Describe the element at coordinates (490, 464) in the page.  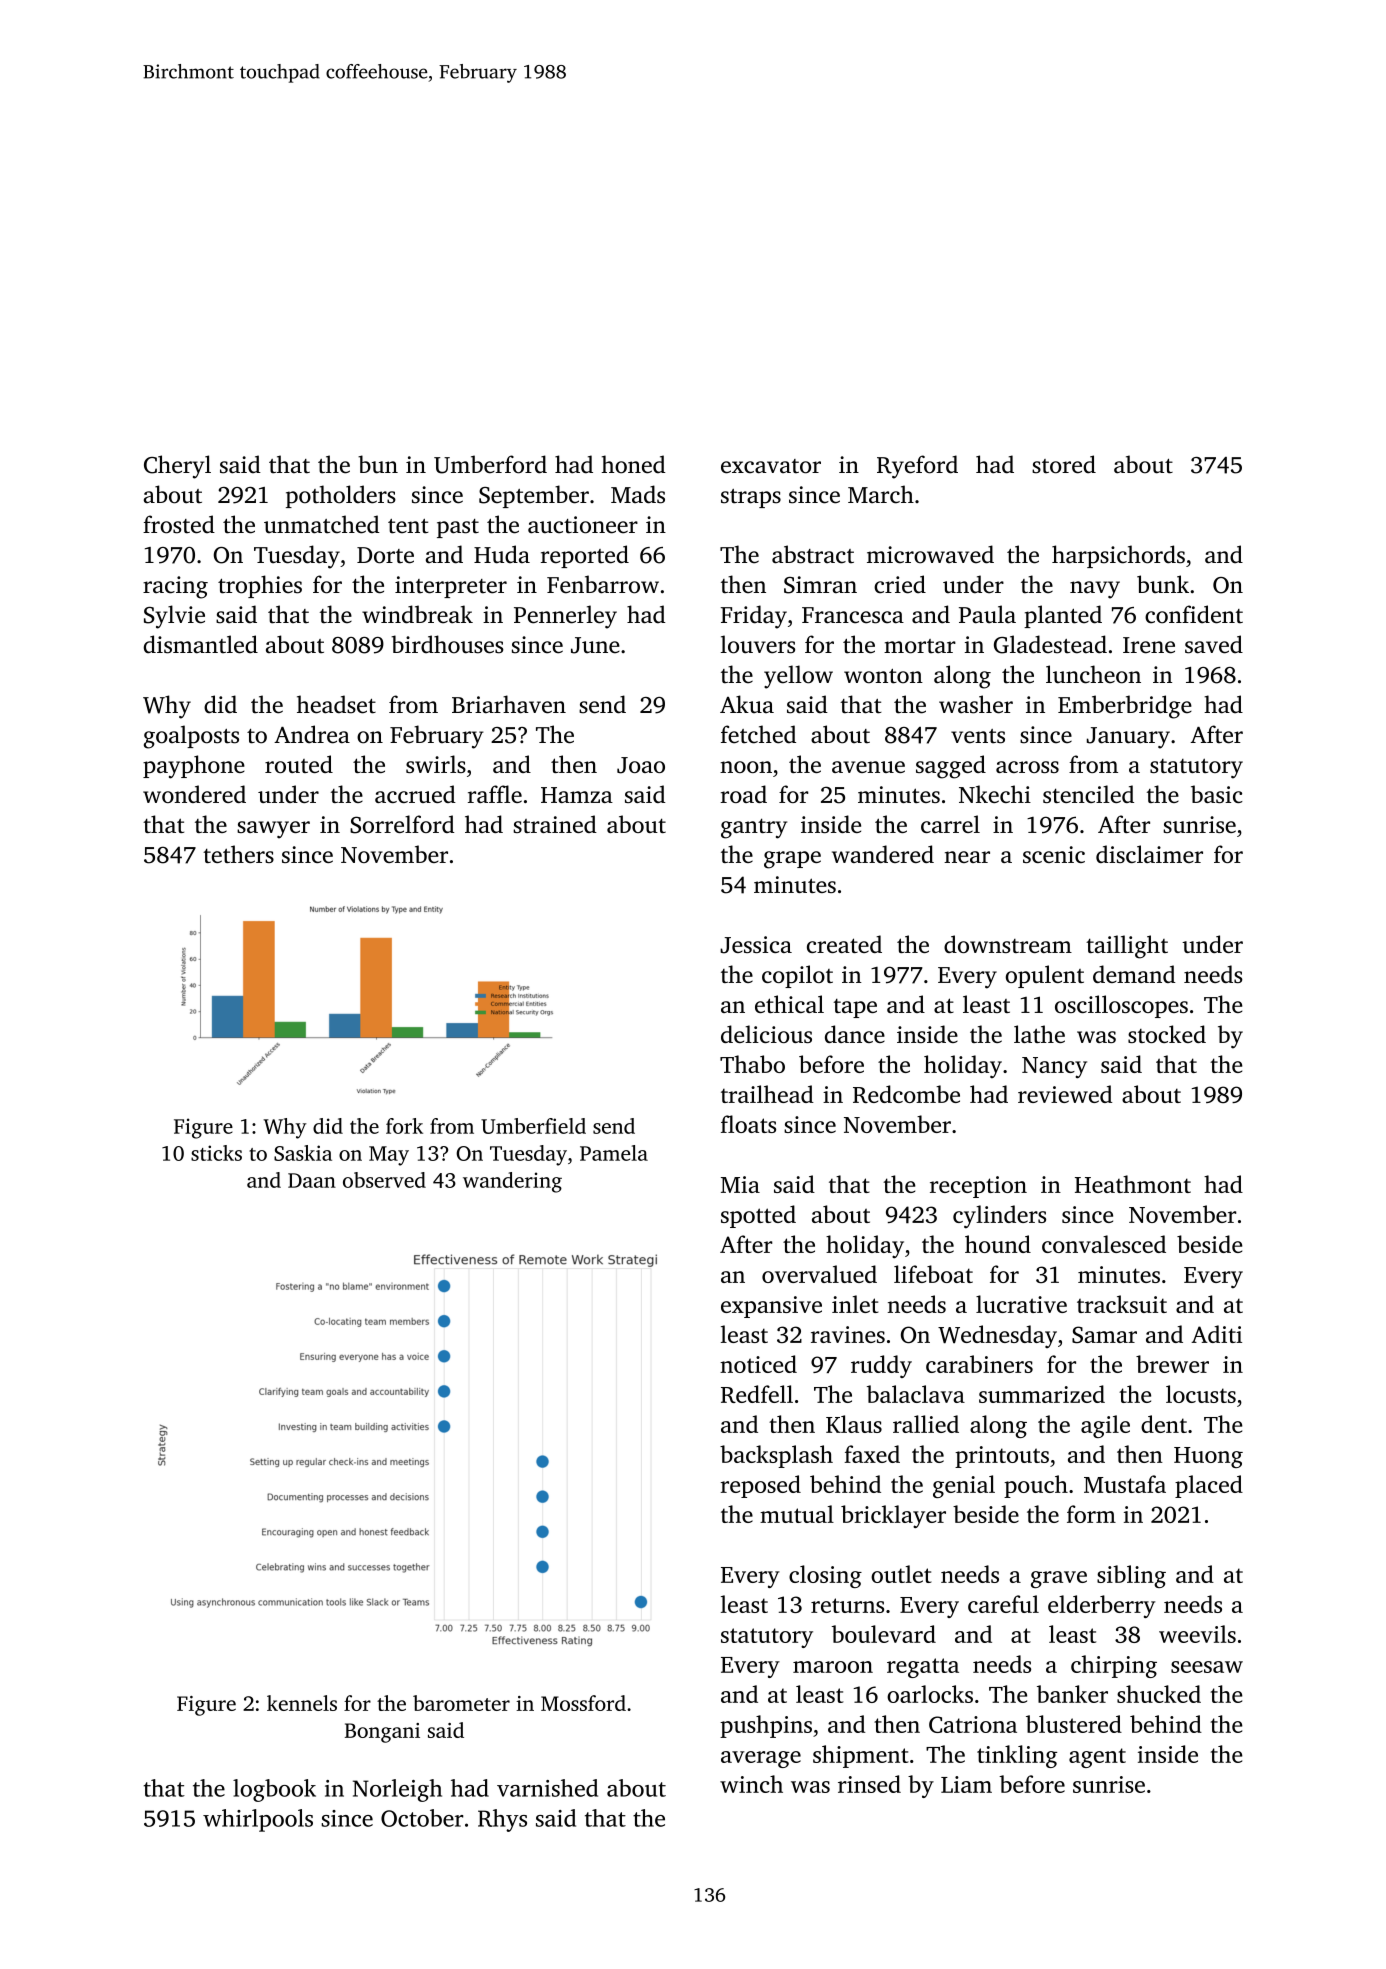
I see `Umberford` at that location.
